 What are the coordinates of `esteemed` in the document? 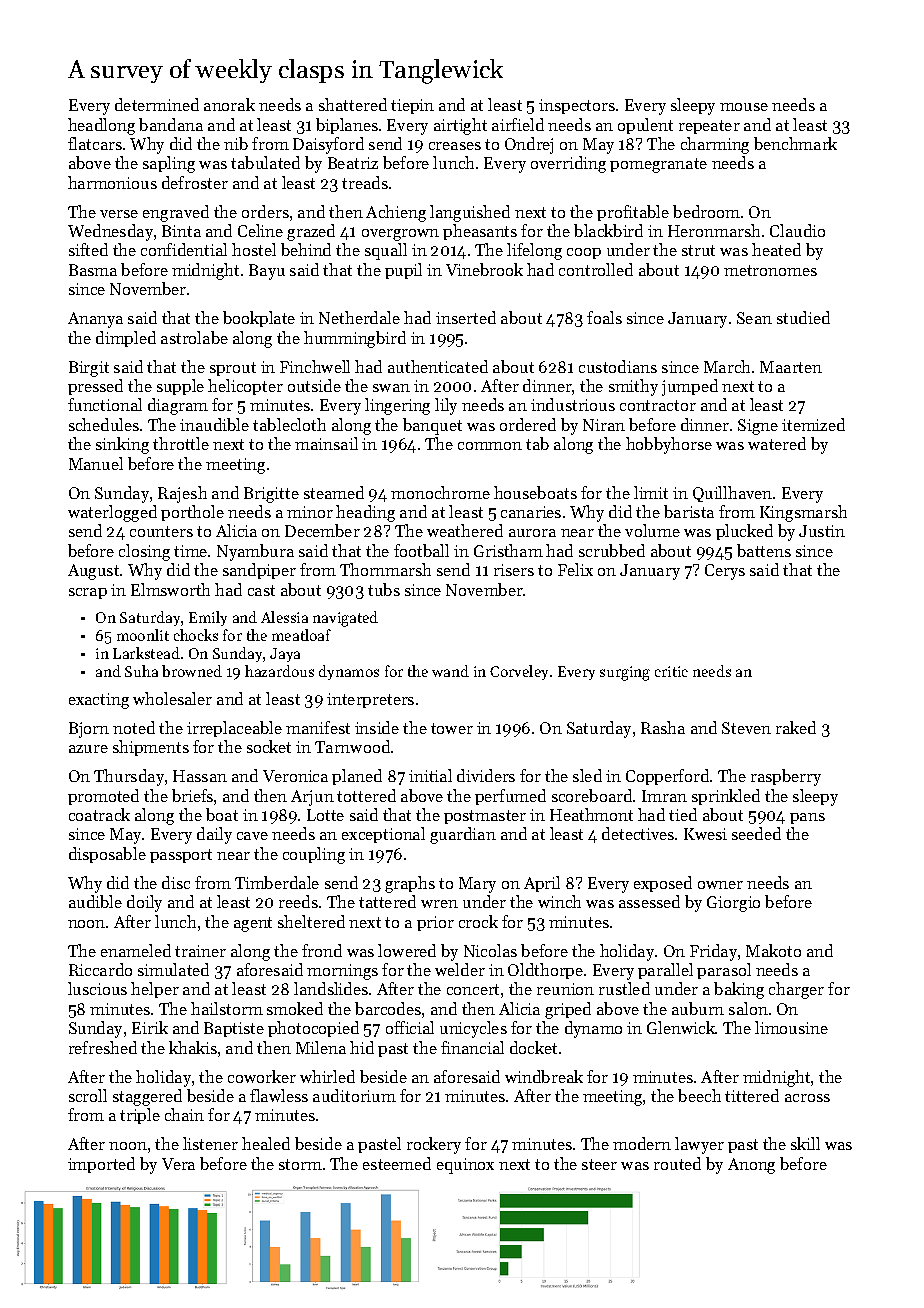 It's located at (397, 1163).
